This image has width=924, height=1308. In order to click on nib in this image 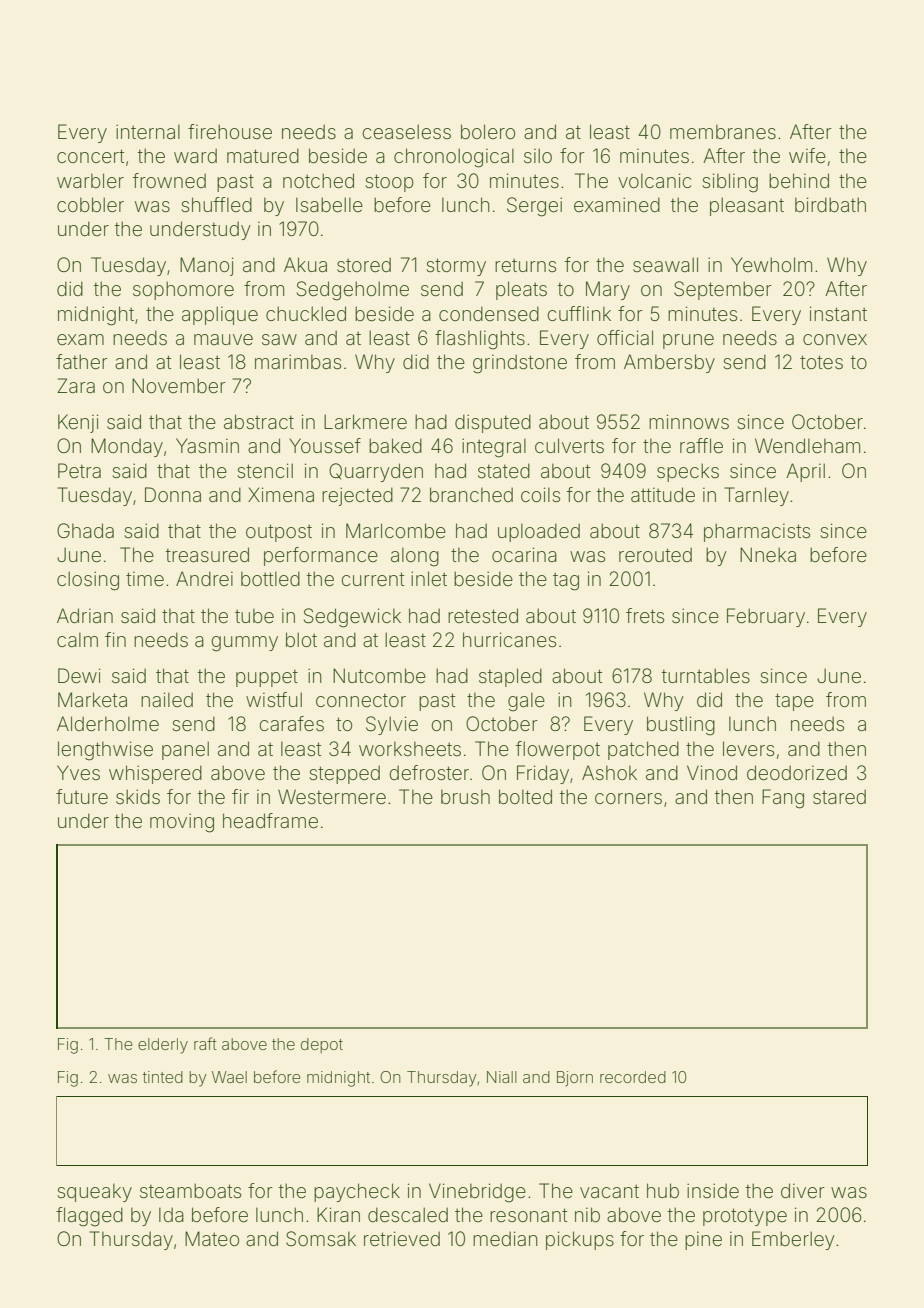, I will do `click(587, 1214)`.
